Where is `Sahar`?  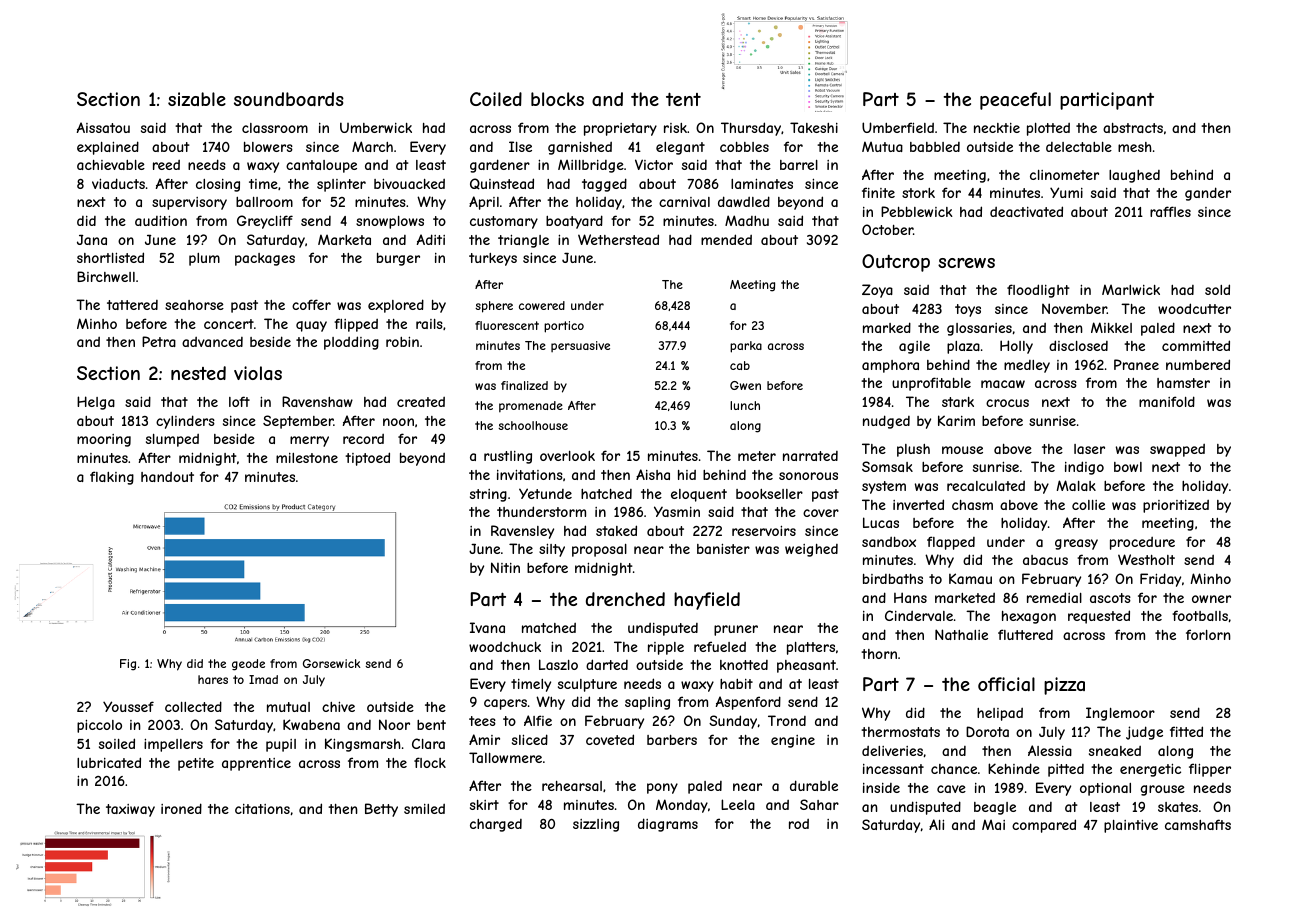
Sahar is located at coordinates (819, 804).
